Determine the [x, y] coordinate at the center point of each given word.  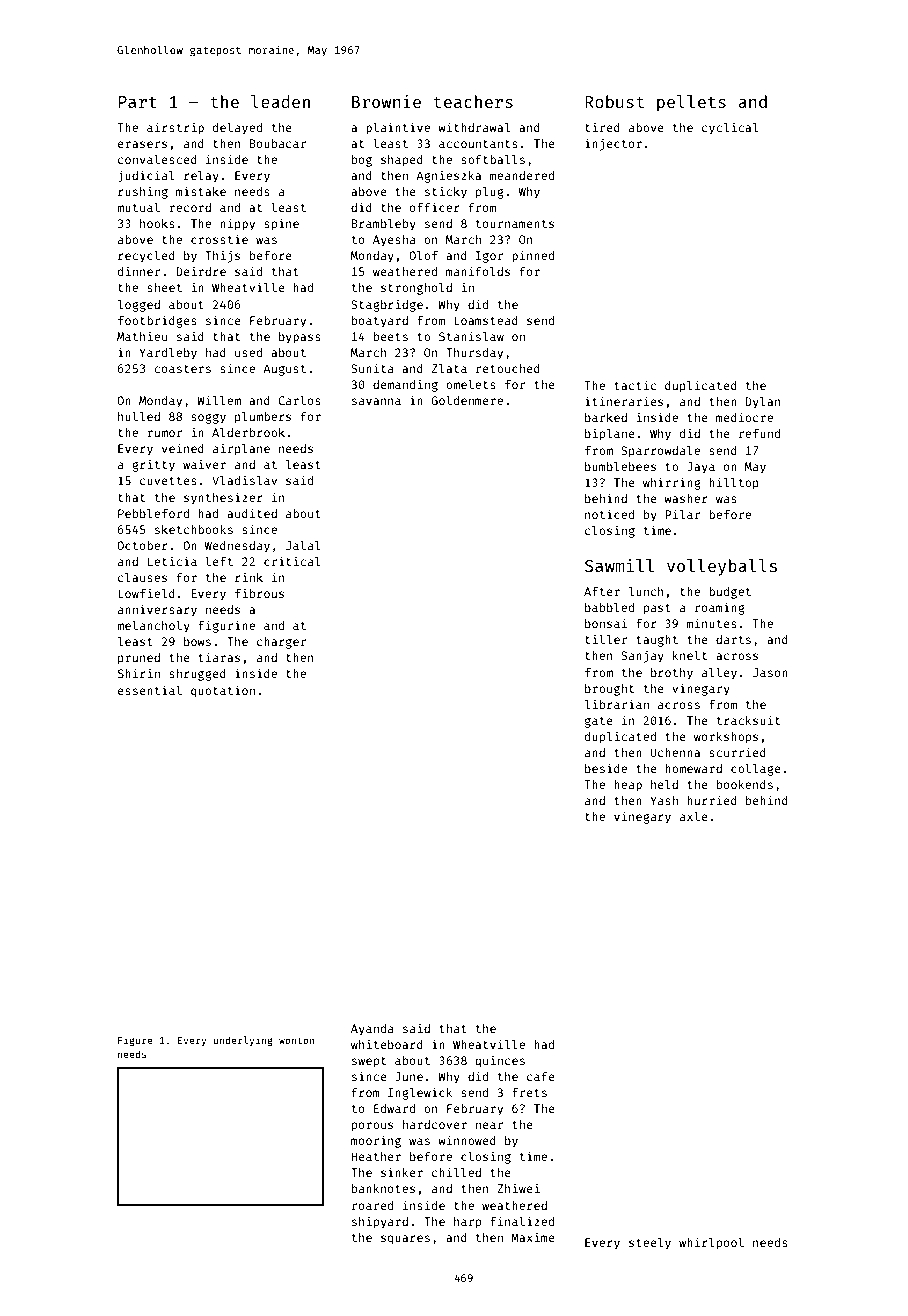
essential [150, 690]
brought [609, 690]
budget [730, 593]
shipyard [380, 1222]
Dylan [762, 402]
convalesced [157, 159]
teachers [473, 101]
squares [405, 1240]
